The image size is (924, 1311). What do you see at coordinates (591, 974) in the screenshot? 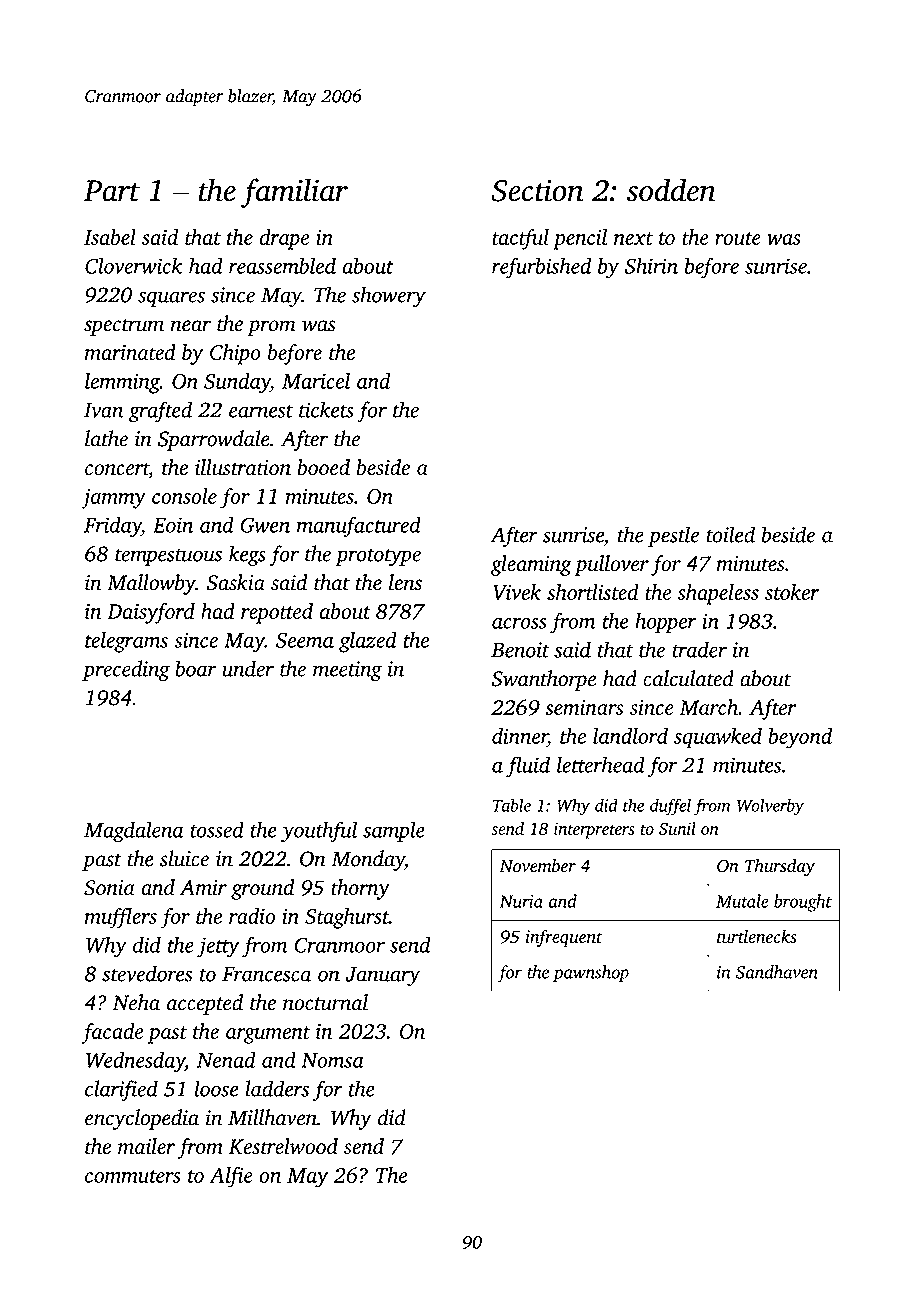
I see `pawnshop` at bounding box center [591, 974].
